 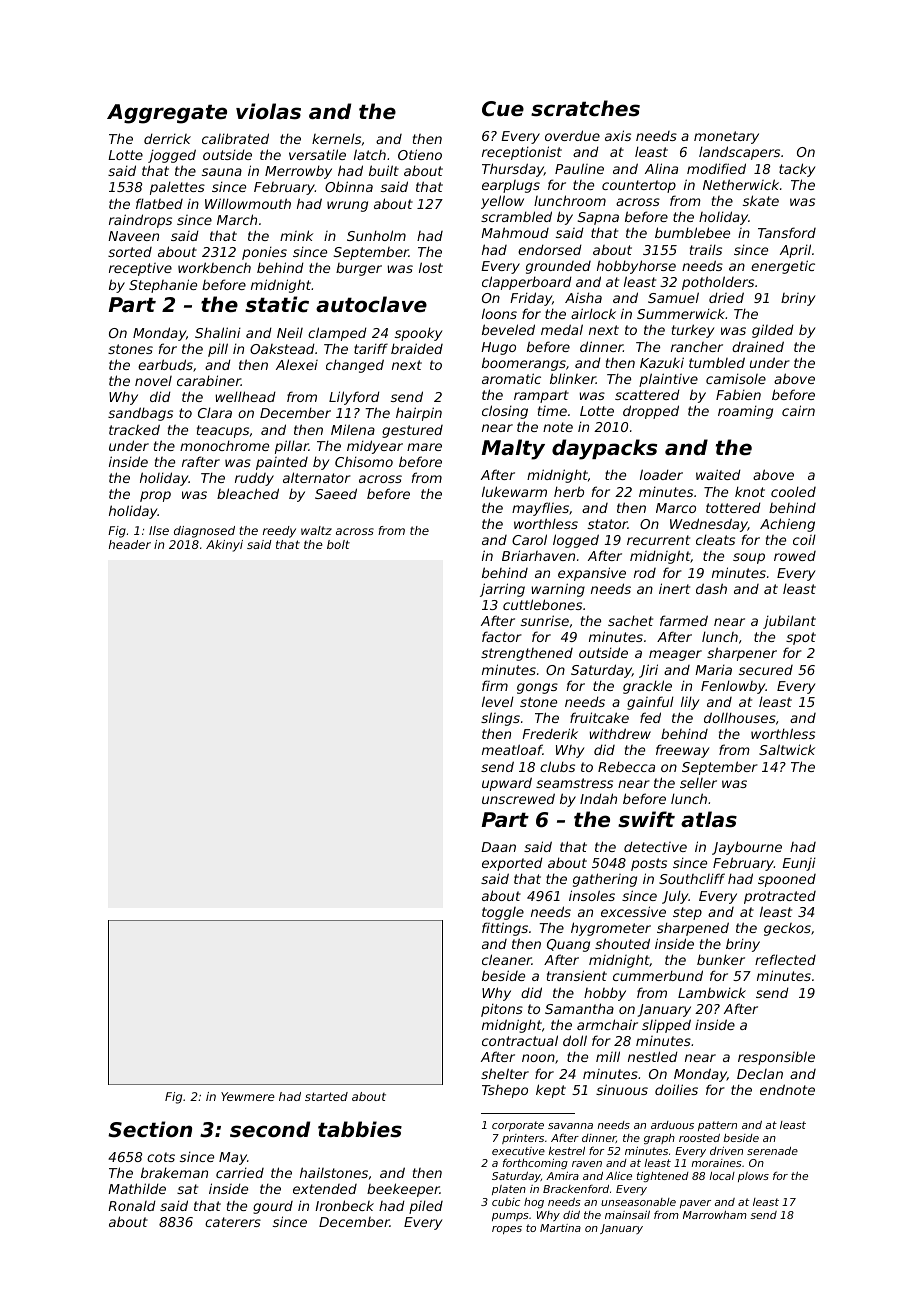 I want to click on scratches, so click(x=585, y=108).
